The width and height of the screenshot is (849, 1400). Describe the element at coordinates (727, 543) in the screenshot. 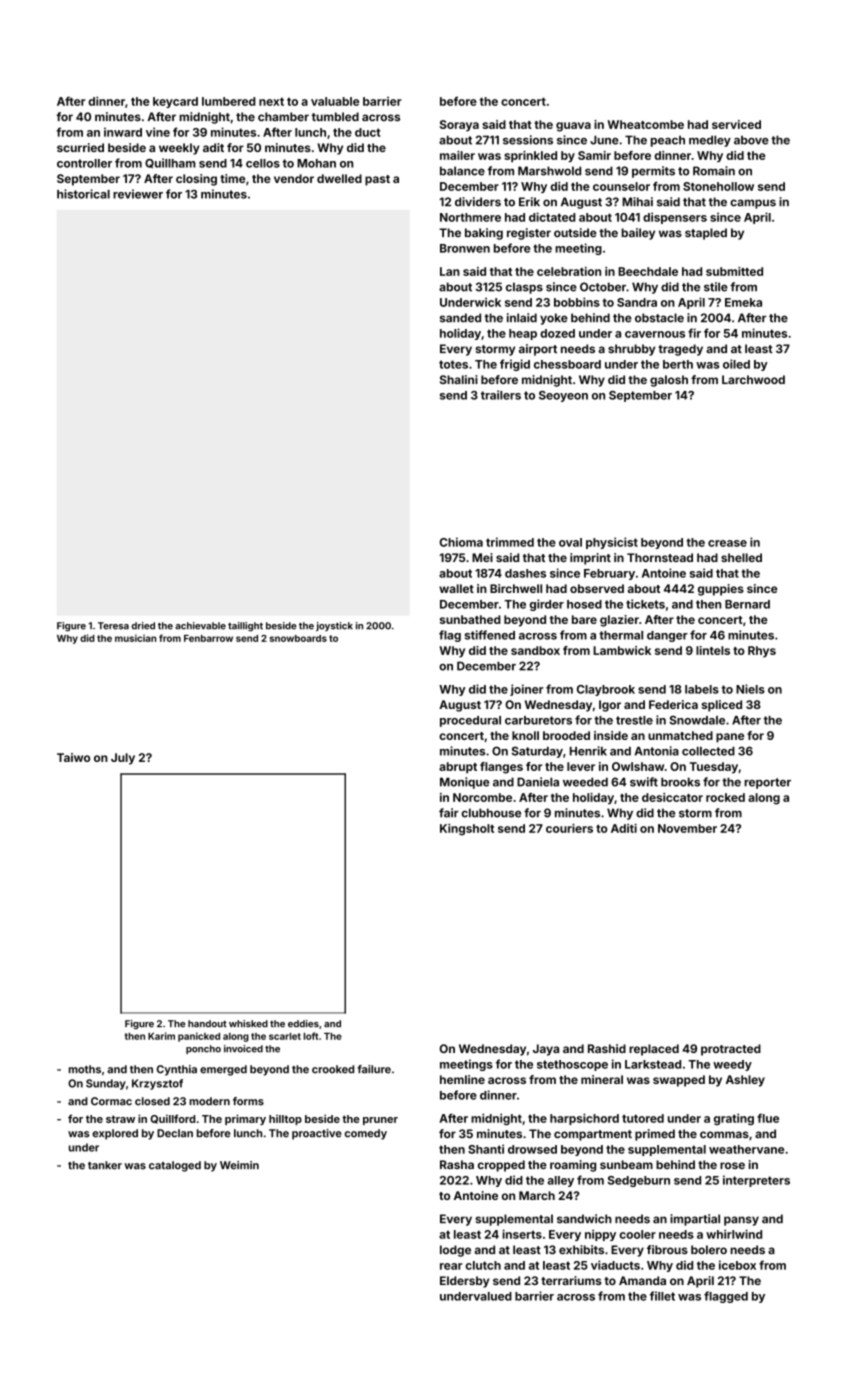

I see `crease` at that location.
